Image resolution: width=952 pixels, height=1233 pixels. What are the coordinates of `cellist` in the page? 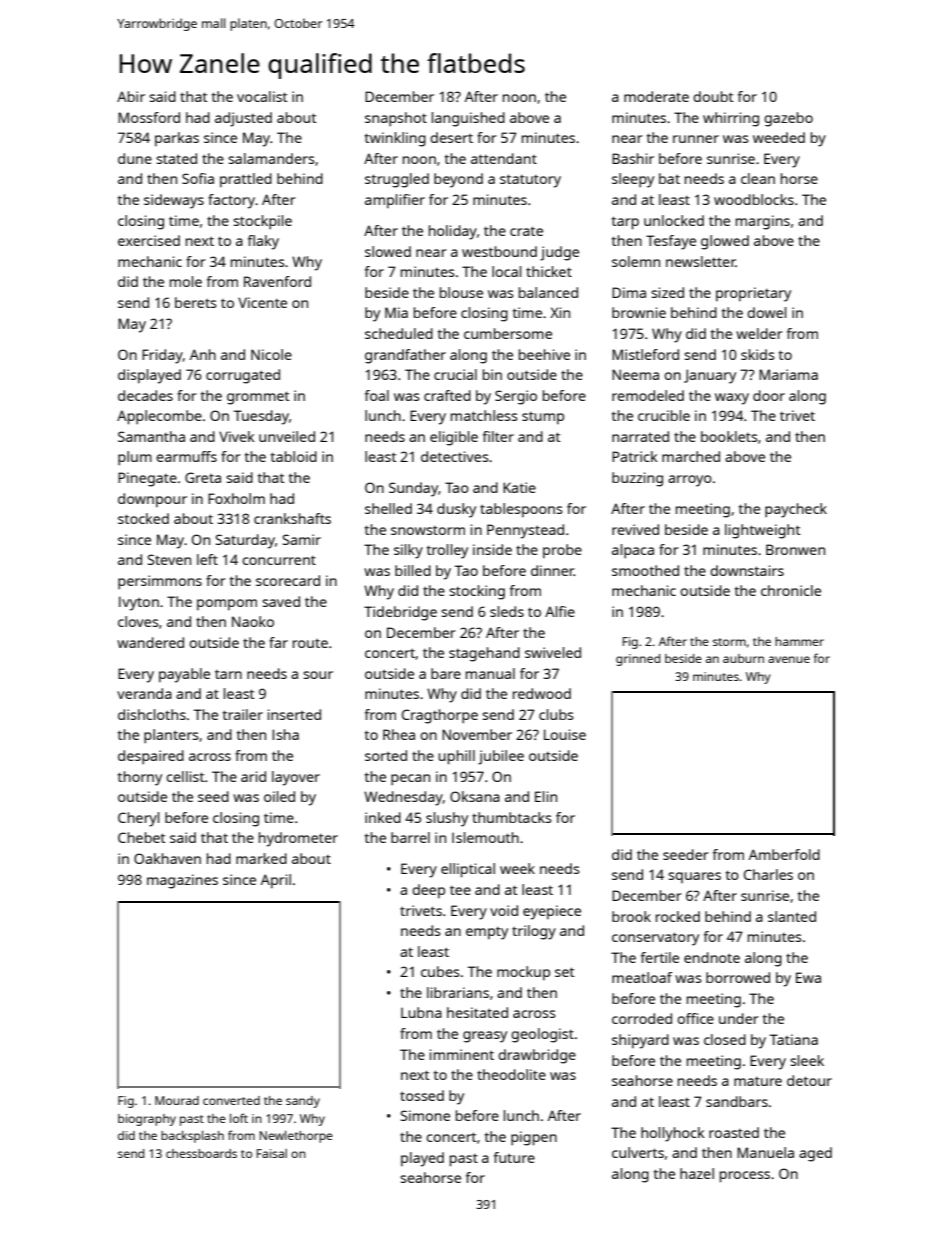 It's located at (185, 776).
